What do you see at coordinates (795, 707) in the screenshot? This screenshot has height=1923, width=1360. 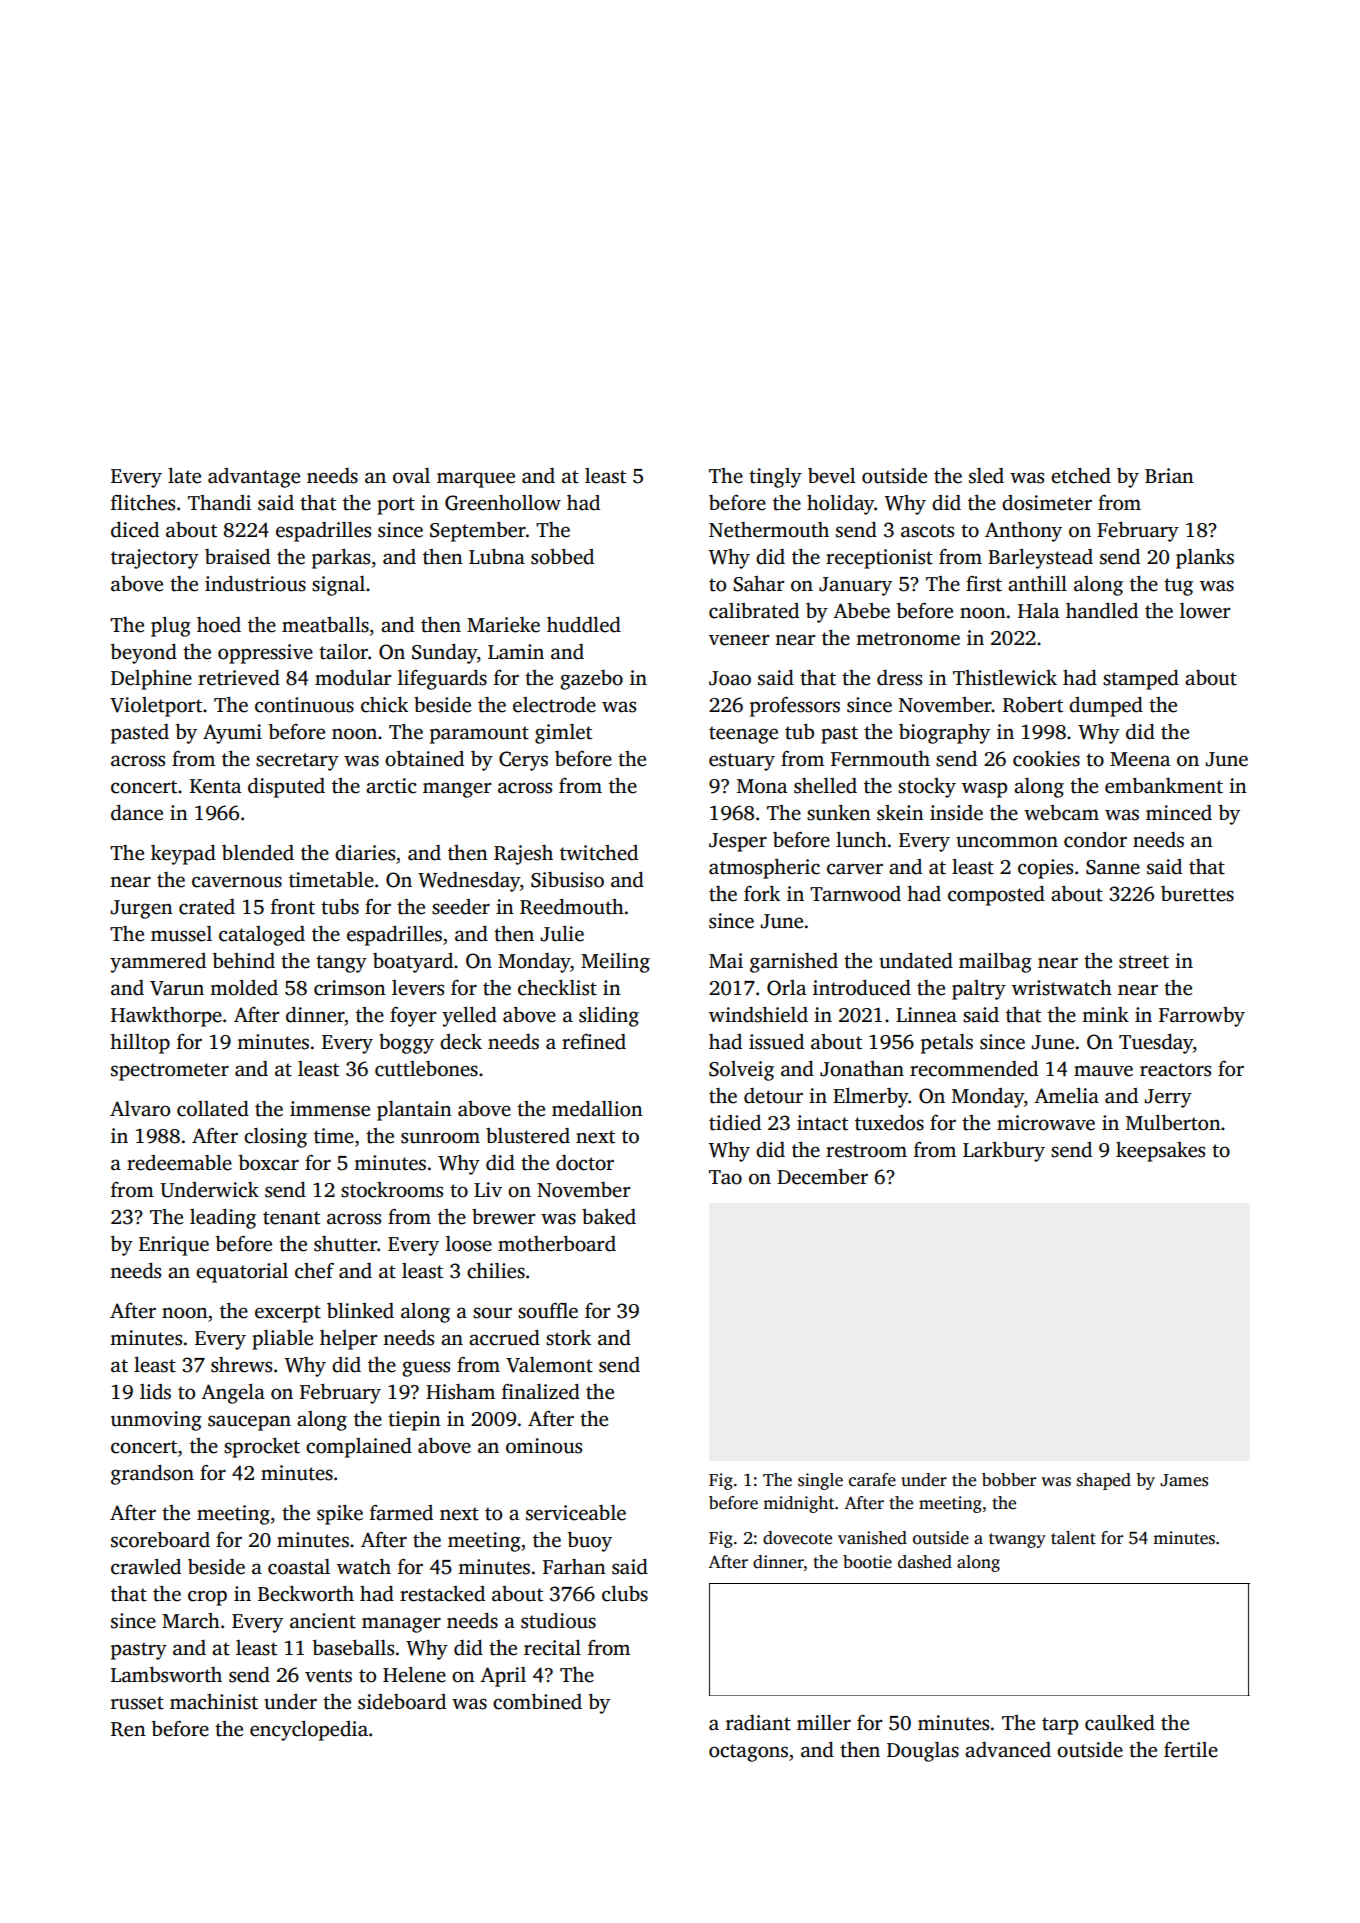 I see `professors` at bounding box center [795, 707].
